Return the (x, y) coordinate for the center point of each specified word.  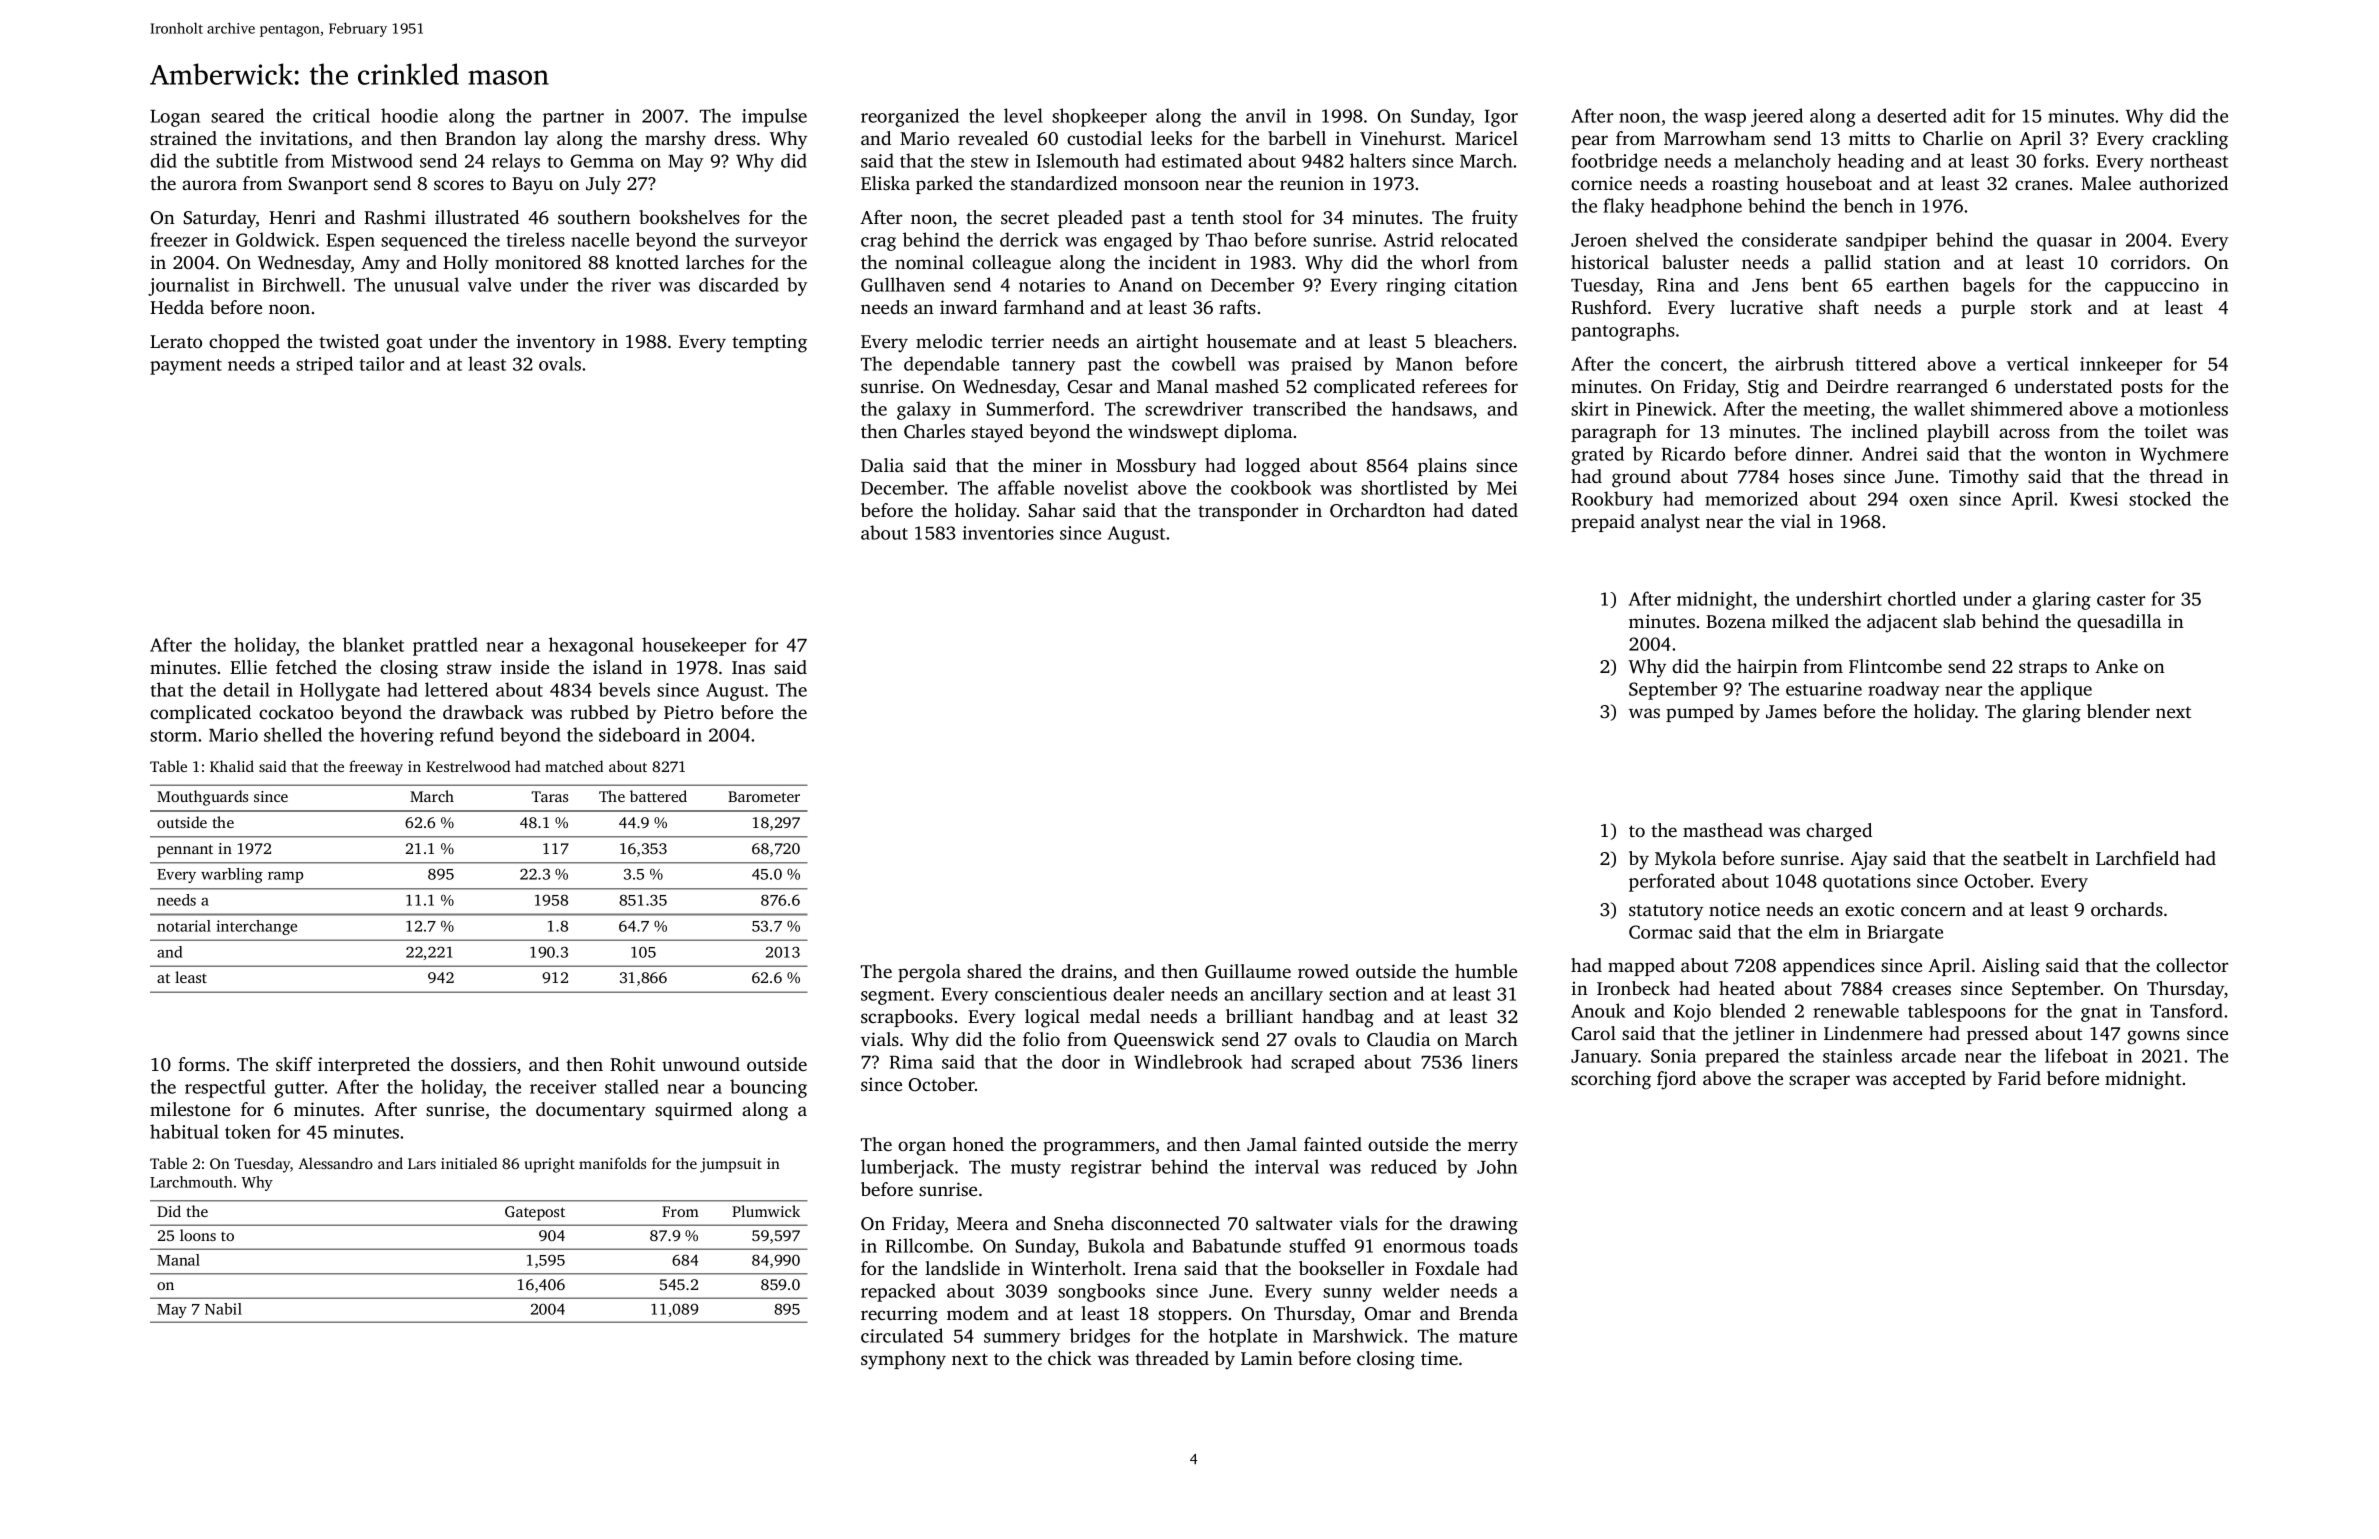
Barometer (764, 796)
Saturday (219, 219)
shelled (293, 734)
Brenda (1488, 1313)
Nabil (223, 1309)
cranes (2041, 185)
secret (1025, 218)
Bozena (1736, 621)
